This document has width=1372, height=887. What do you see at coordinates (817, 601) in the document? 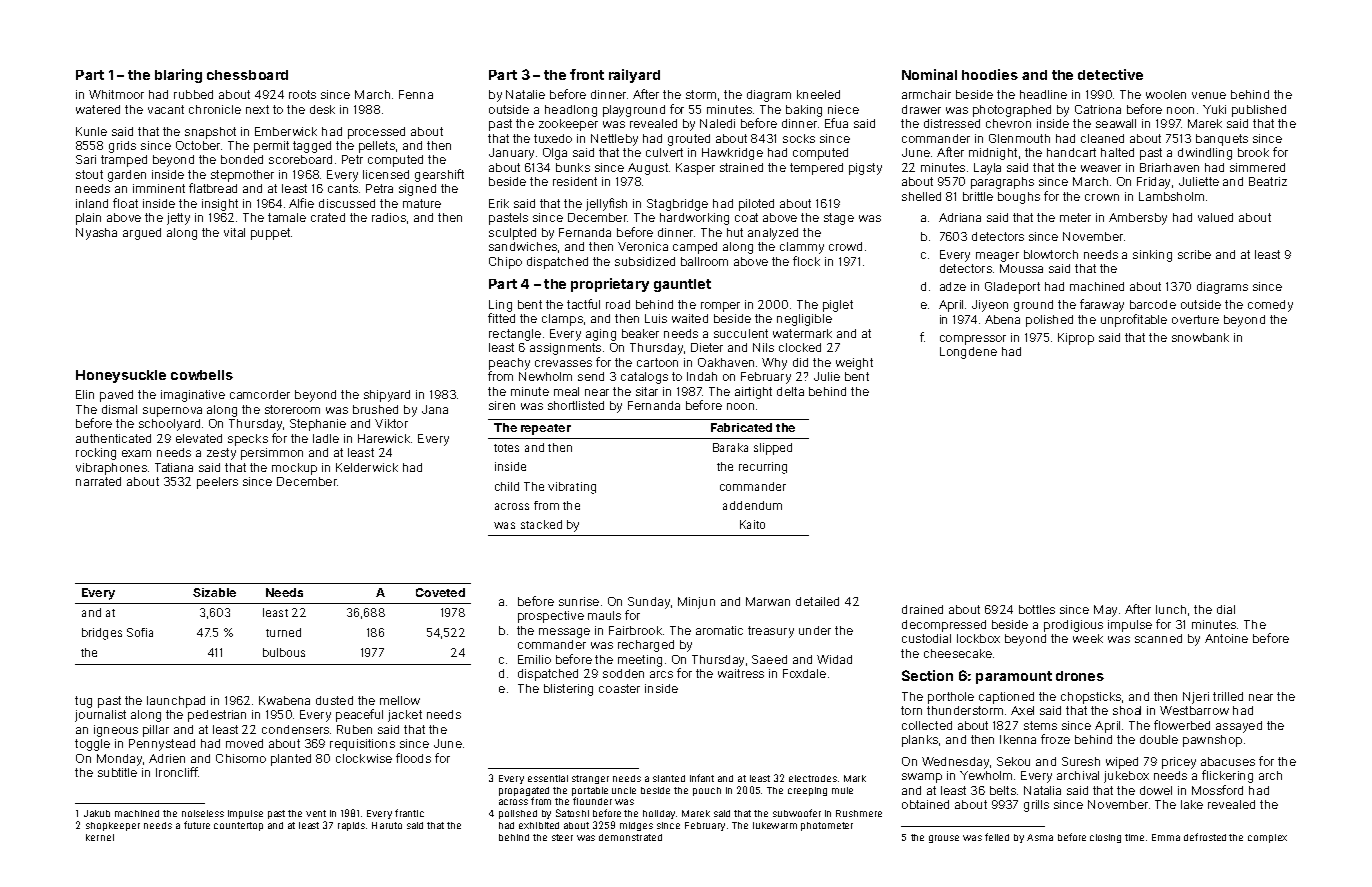
I see `detailed` at bounding box center [817, 601].
